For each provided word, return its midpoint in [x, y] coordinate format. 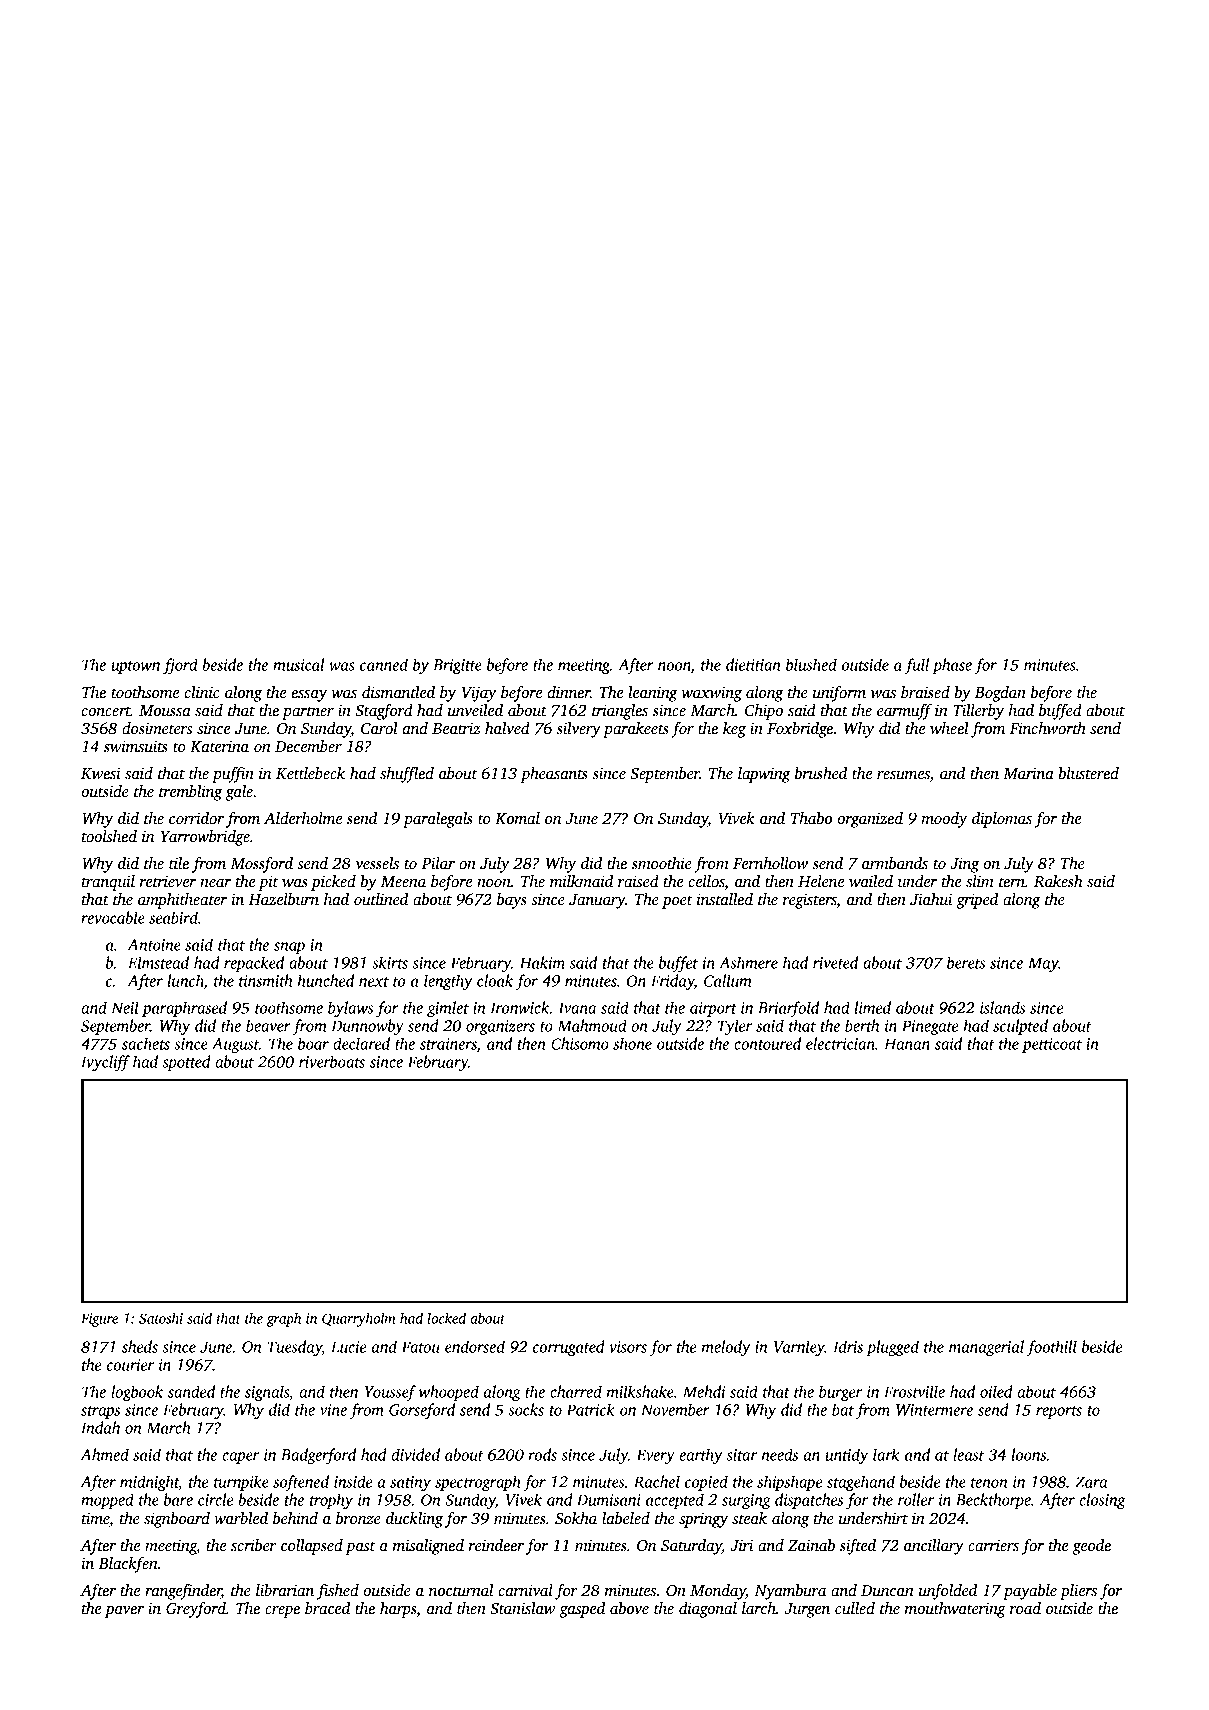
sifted [858, 1547]
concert [106, 711]
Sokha [576, 1518]
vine [333, 1410]
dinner [568, 692]
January [597, 901]
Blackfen [128, 1565]
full [917, 666]
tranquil [108, 883]
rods [543, 1454]
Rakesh [1058, 881]
